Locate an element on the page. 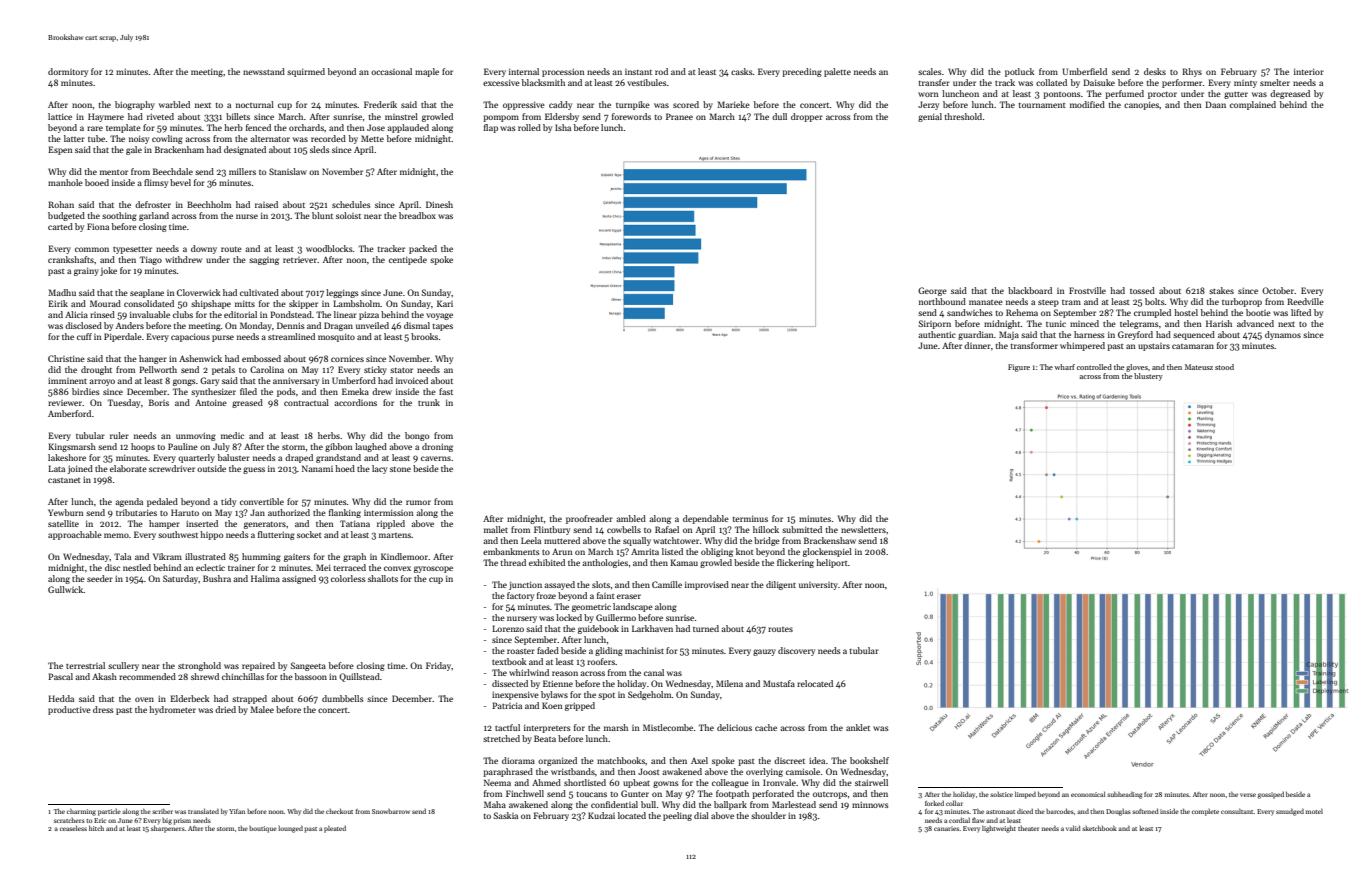 The height and width of the document is (887, 1372). tunic is located at coordinates (1056, 323).
